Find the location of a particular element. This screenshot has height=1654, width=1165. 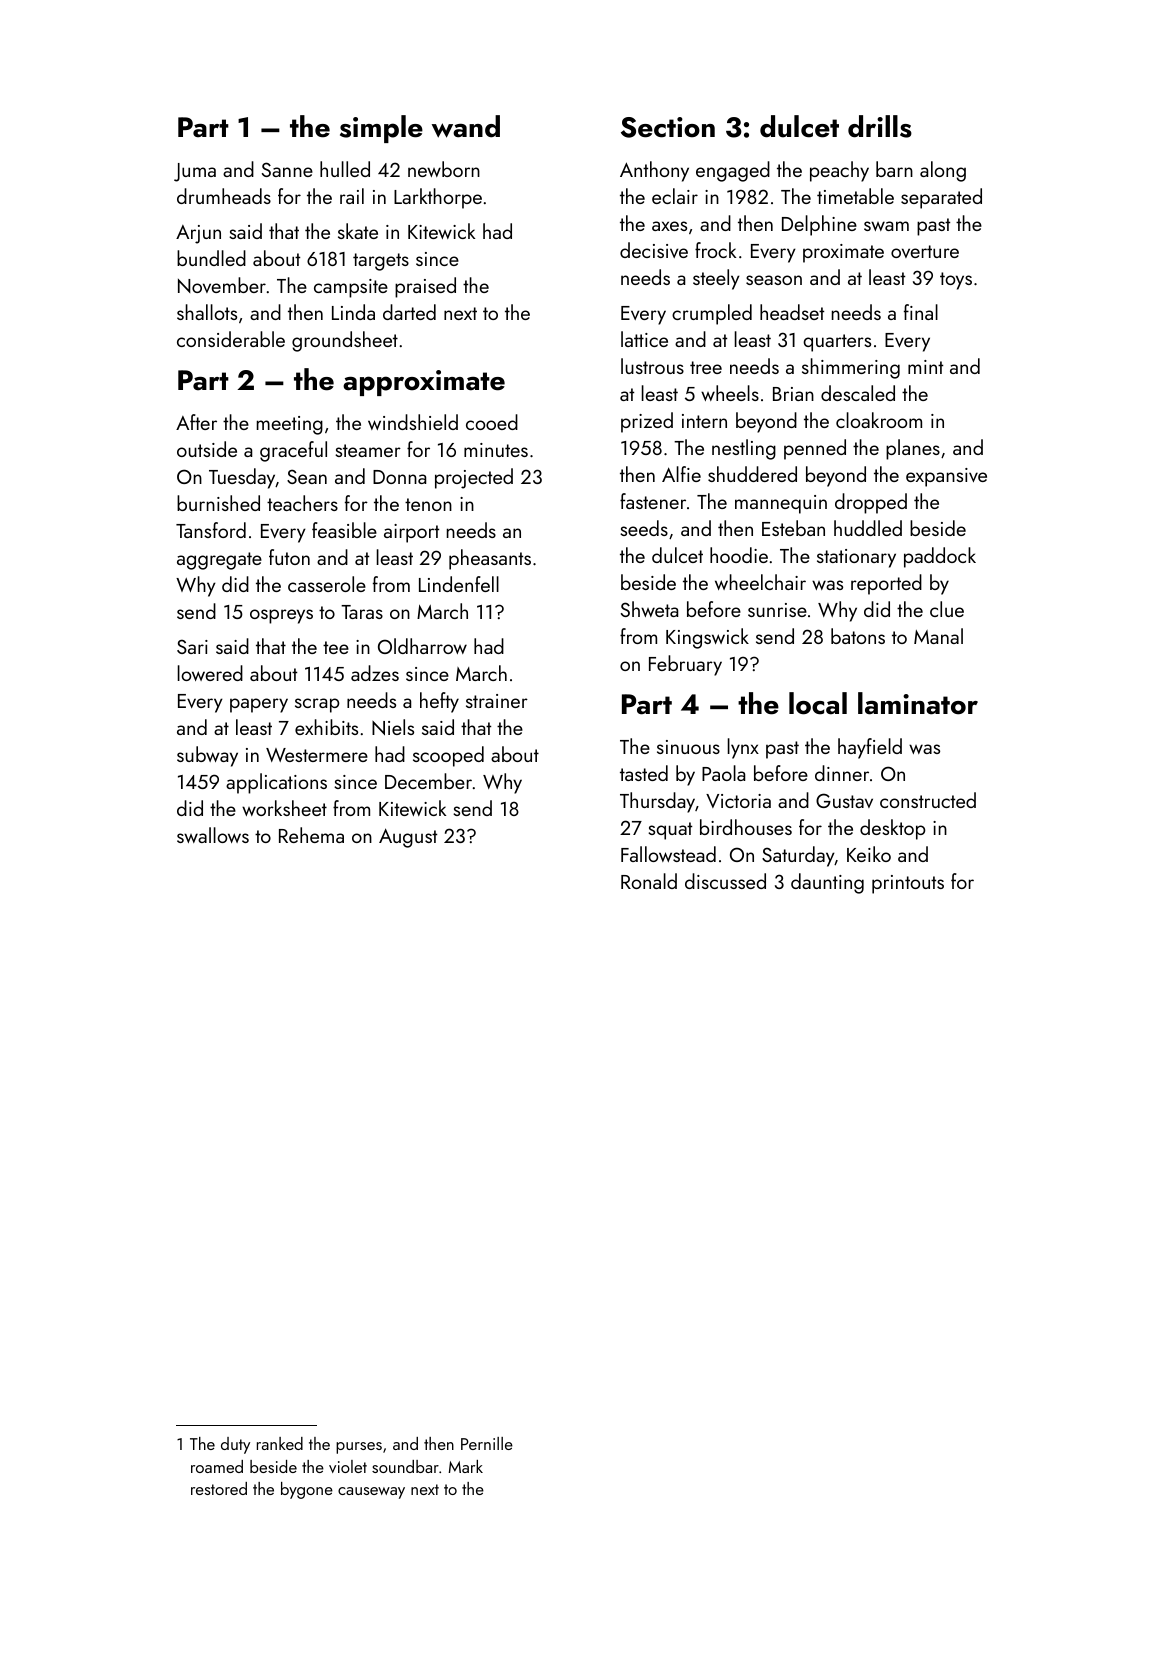

Pernille is located at coordinates (487, 1443).
